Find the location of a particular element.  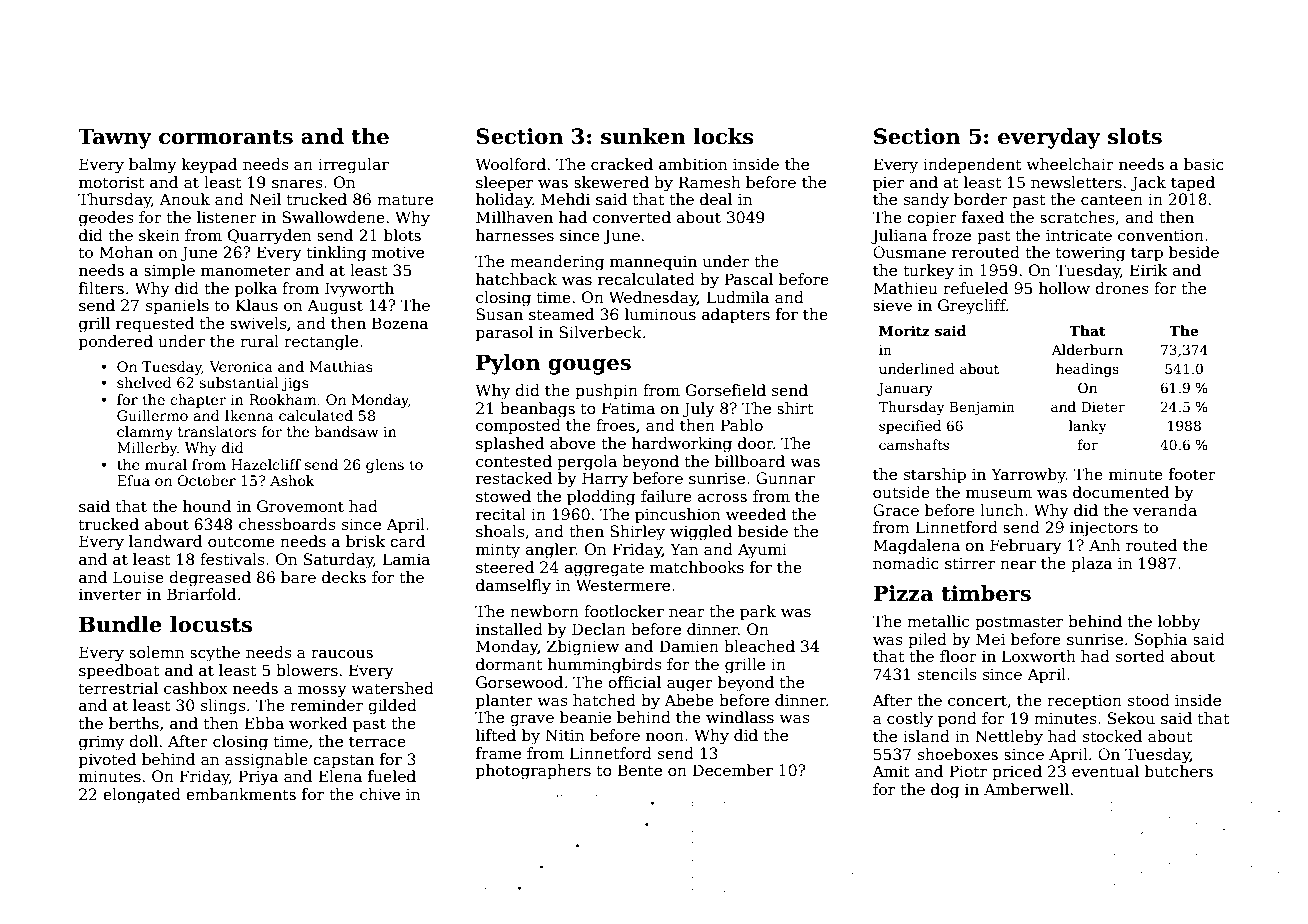

lunch is located at coordinates (1001, 510).
